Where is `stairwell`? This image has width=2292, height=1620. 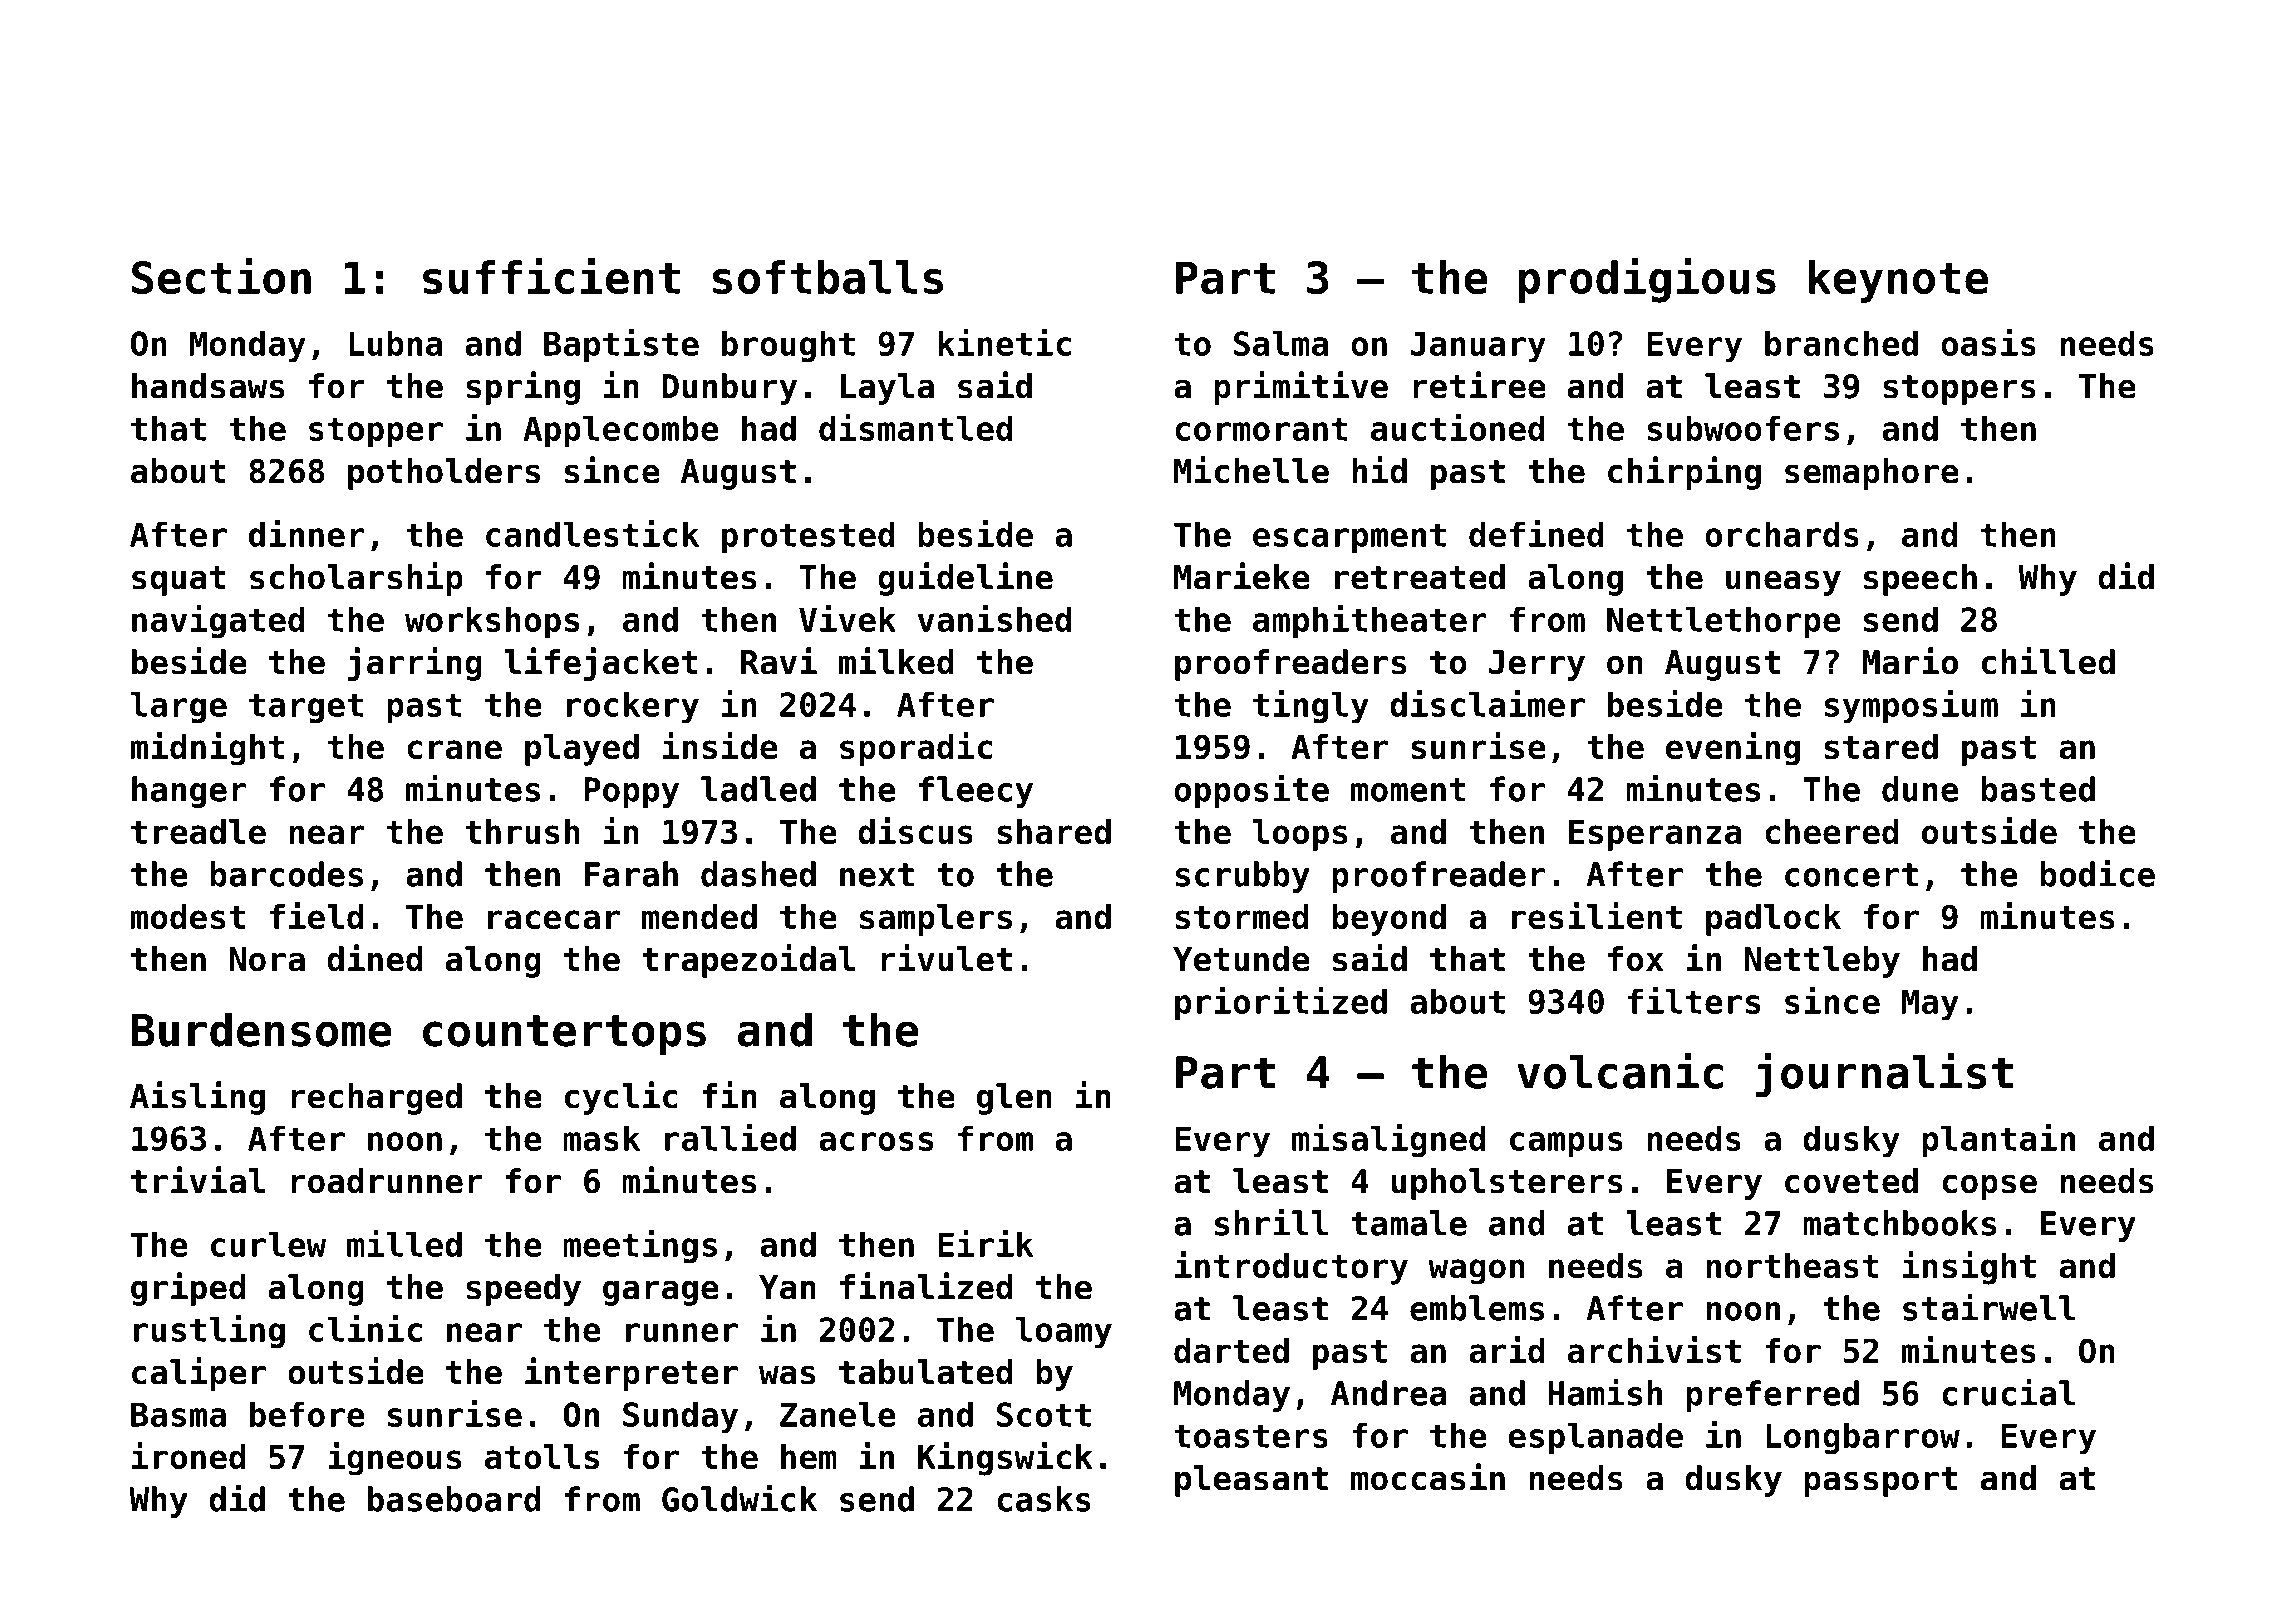
stairwell is located at coordinates (1989, 1307).
